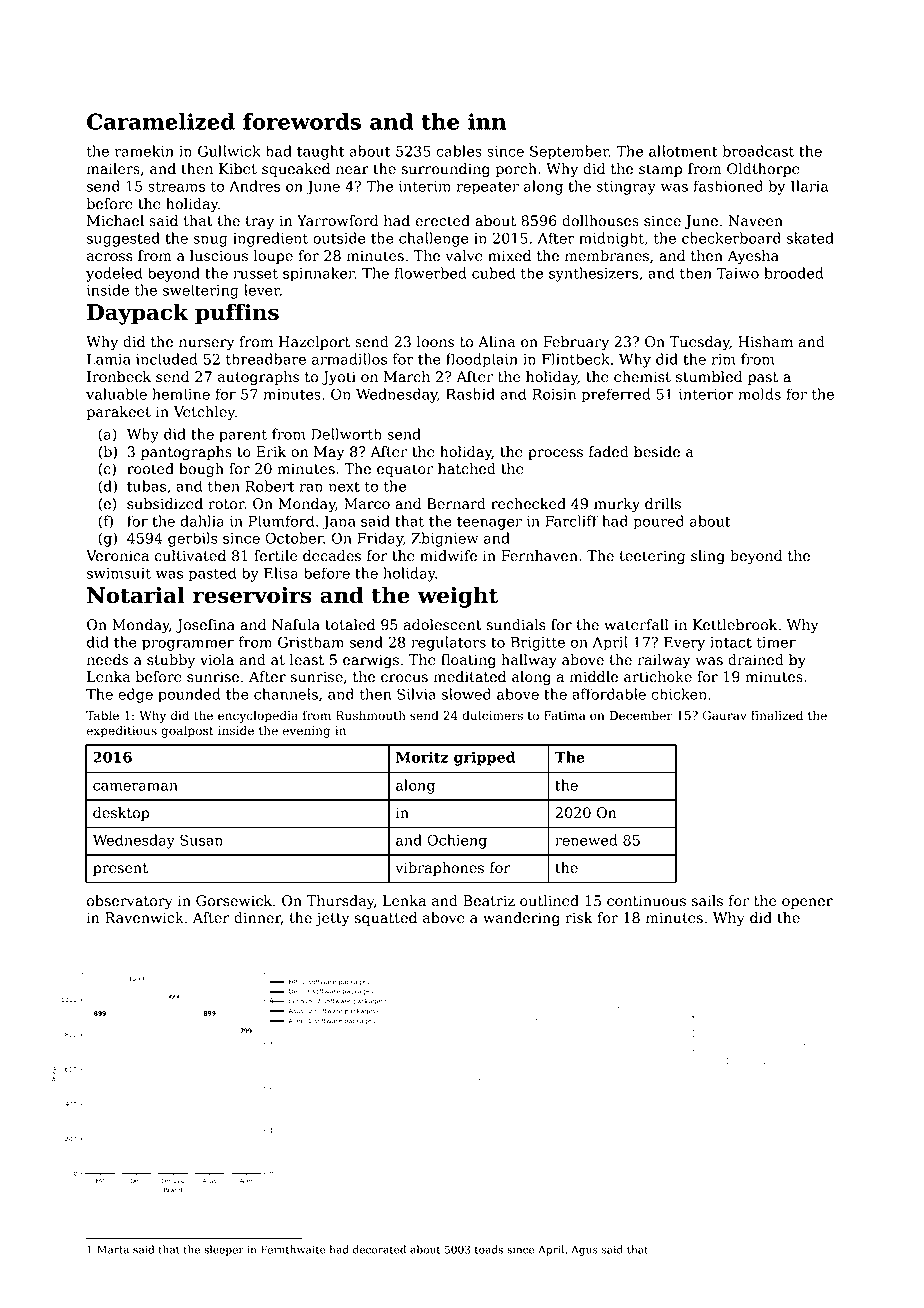 The width and height of the screenshot is (924, 1308). I want to click on Flintbeck, so click(576, 359).
